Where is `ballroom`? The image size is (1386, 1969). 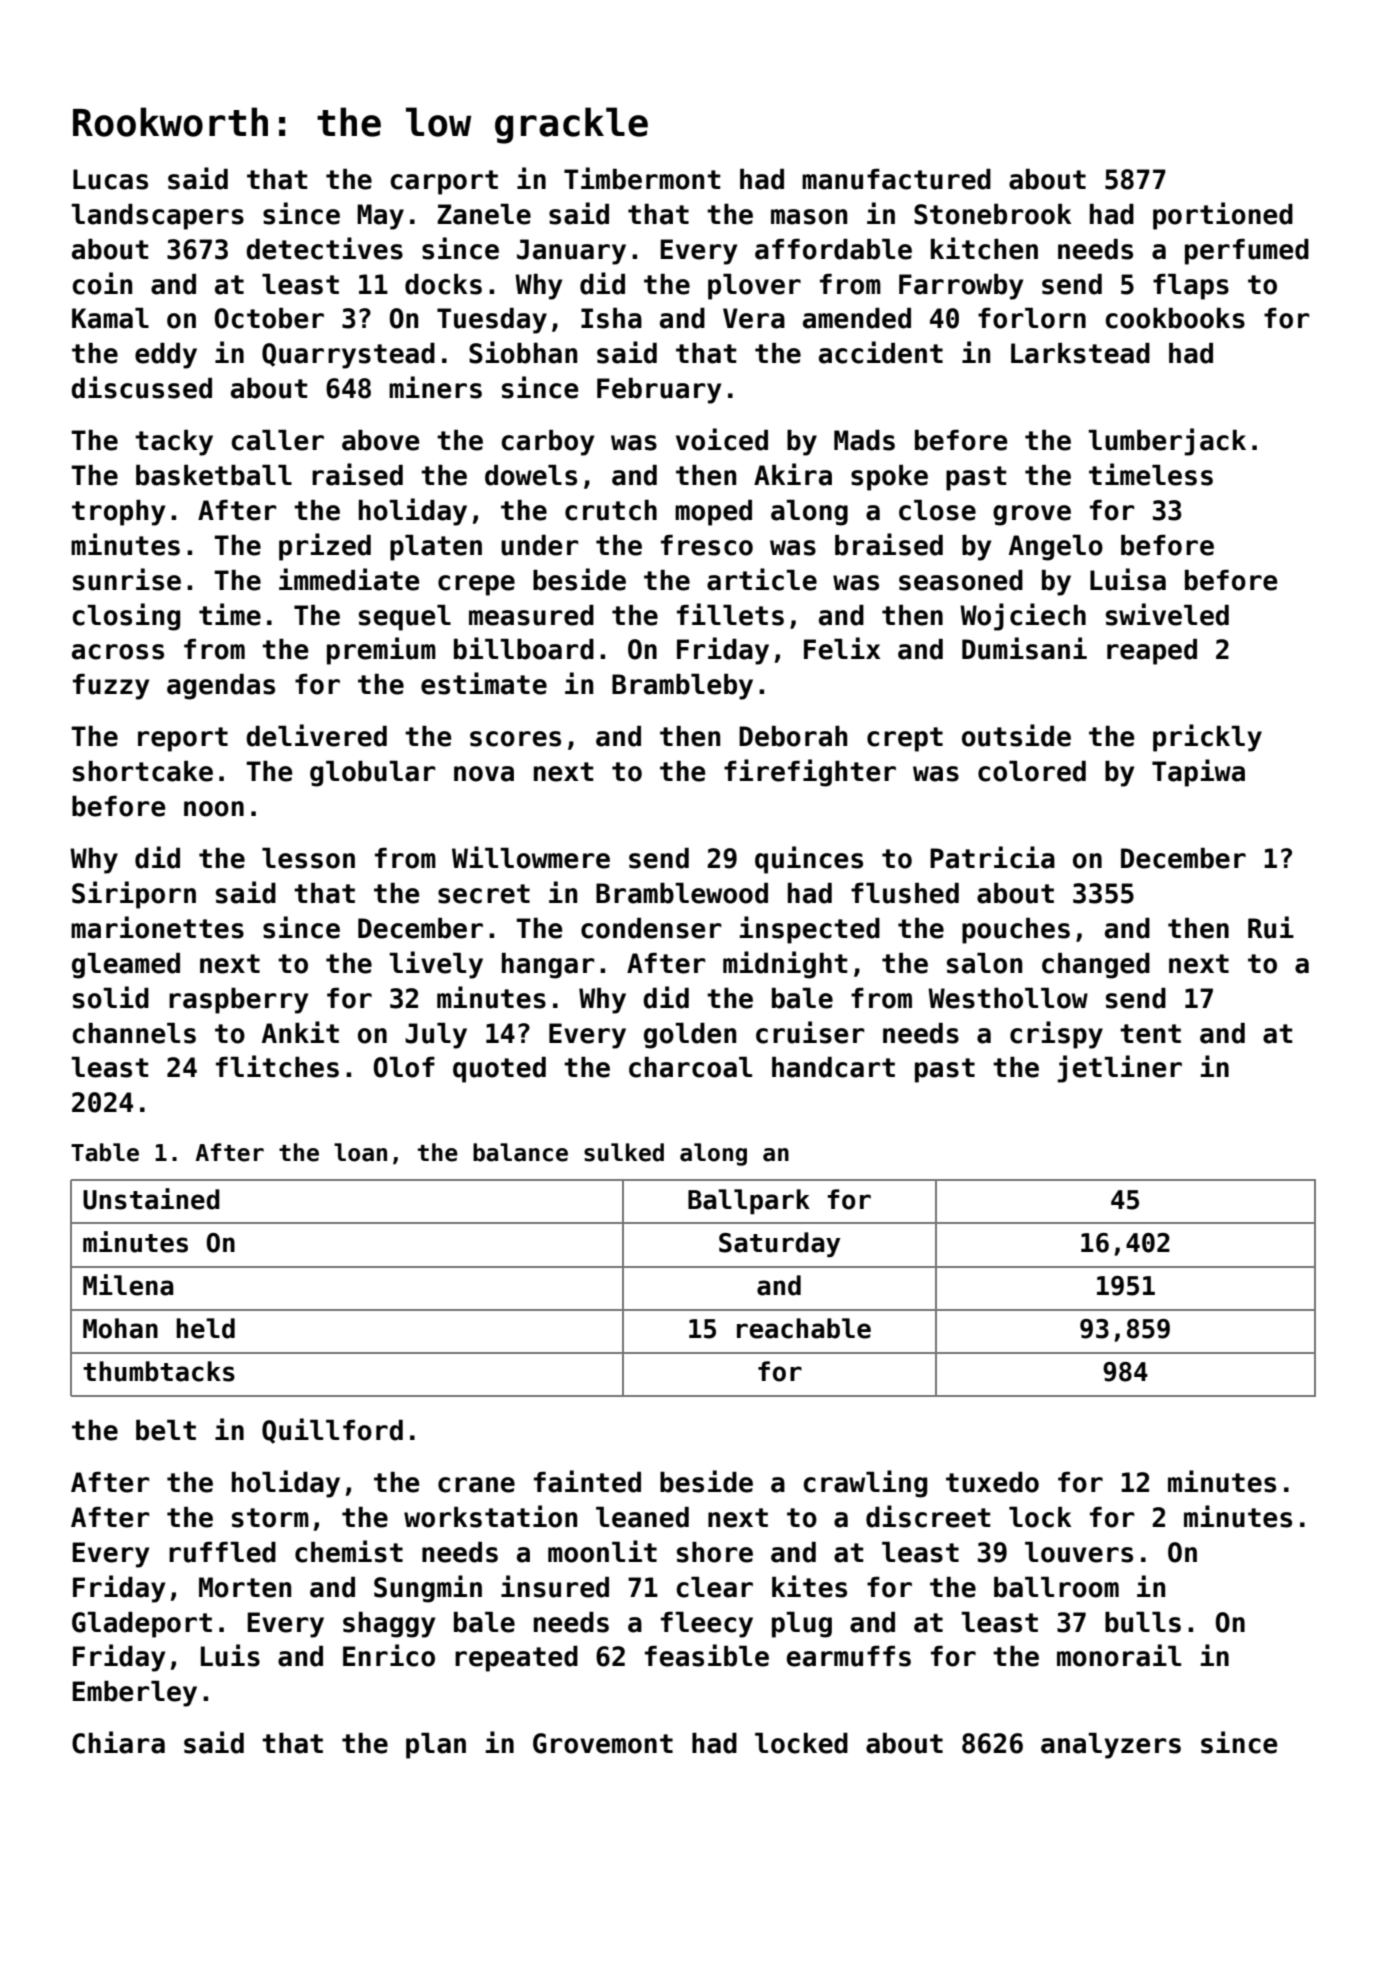
ballroom is located at coordinates (1056, 1587).
